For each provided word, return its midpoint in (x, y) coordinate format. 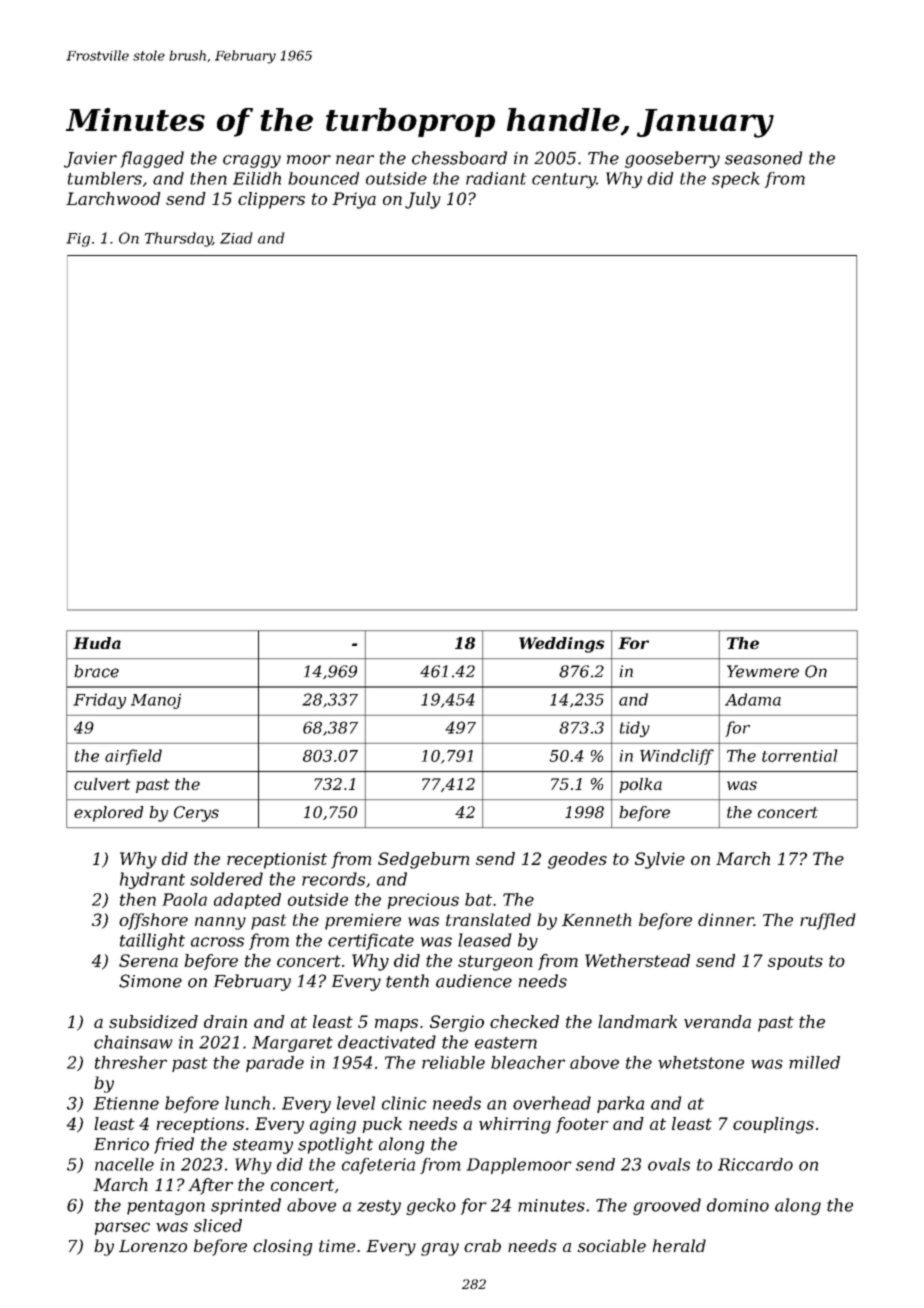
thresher (131, 1062)
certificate (371, 941)
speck (736, 180)
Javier (90, 160)
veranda (717, 1021)
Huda (97, 643)
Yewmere (763, 671)
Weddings (561, 645)
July (423, 200)
